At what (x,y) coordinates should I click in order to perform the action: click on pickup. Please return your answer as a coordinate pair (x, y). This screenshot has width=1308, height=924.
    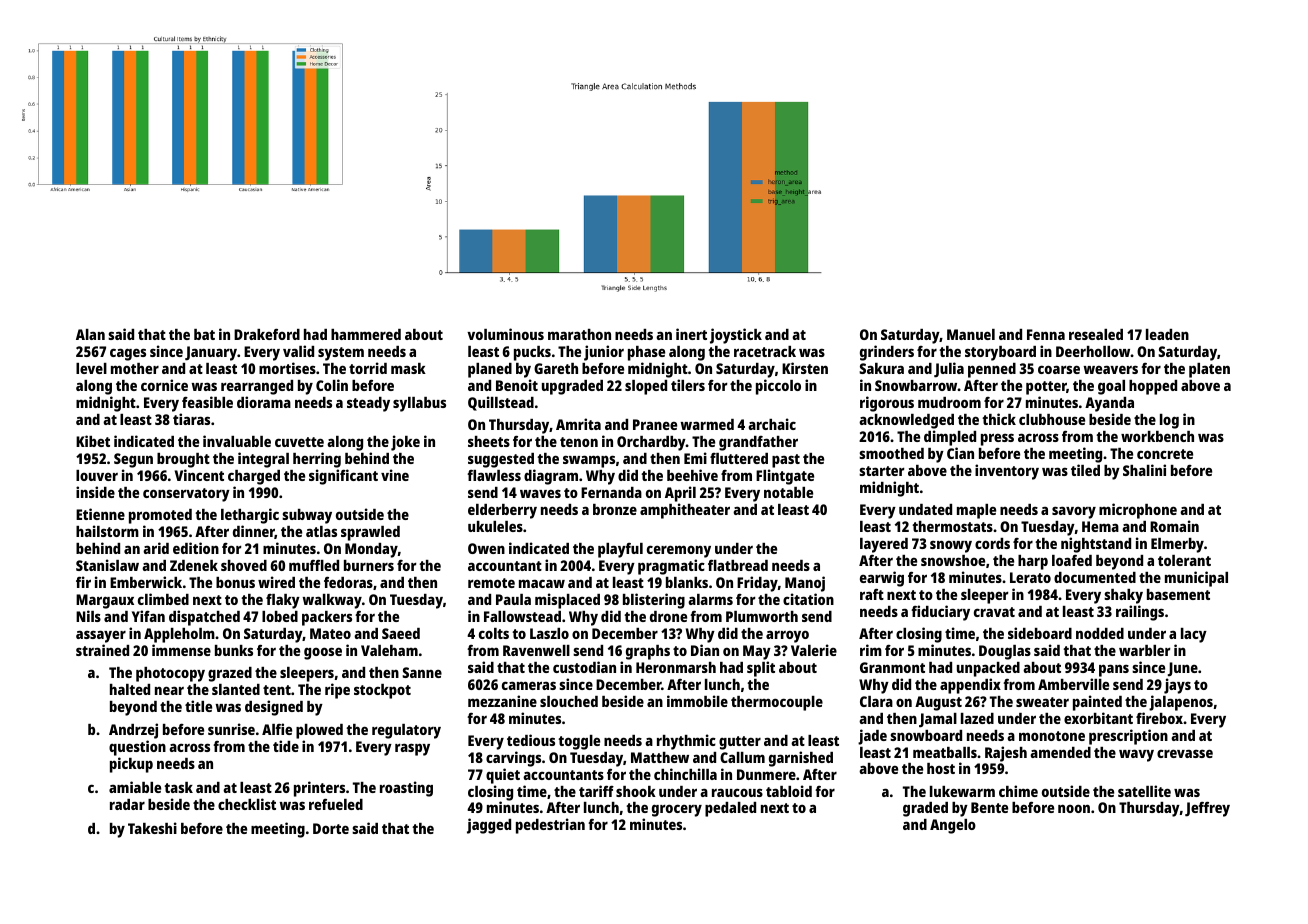
    Looking at the image, I should click on (131, 765).
